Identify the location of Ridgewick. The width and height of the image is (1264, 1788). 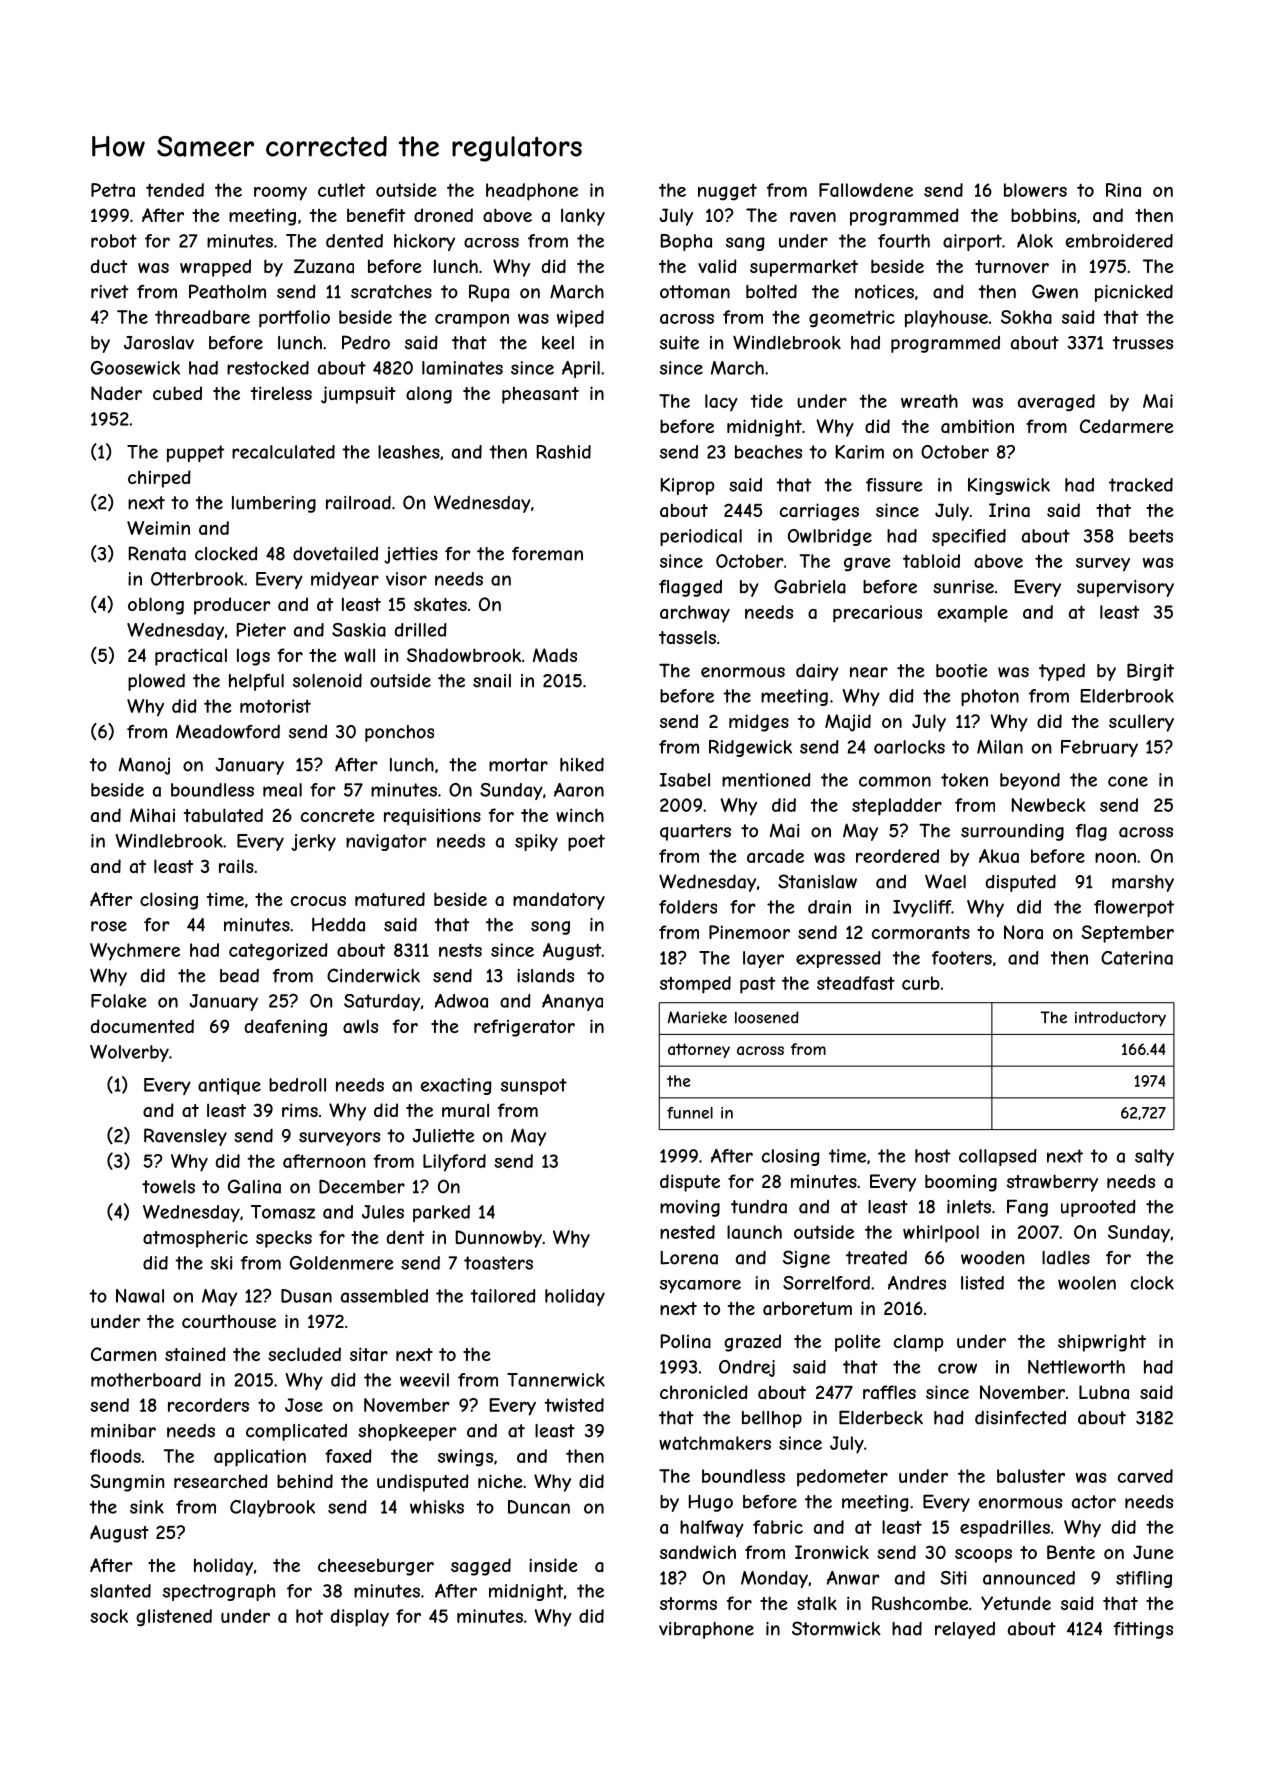
(750, 748).
